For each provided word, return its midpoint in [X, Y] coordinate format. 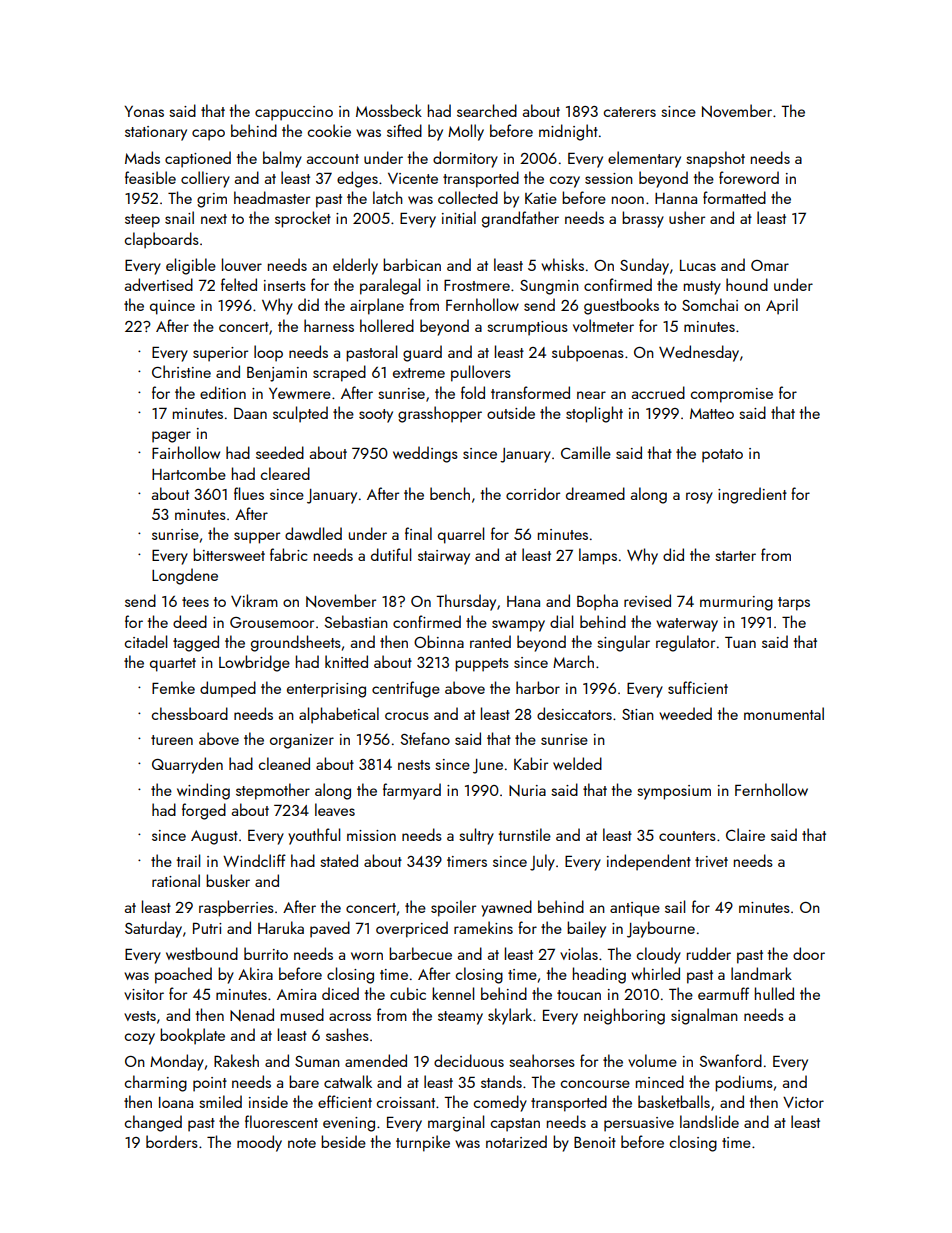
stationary [156, 133]
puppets [482, 665]
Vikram [254, 600]
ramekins [483, 927]
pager [171, 437]
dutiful [391, 554]
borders [172, 1141]
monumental [784, 713]
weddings [425, 454]
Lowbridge [254, 663]
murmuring [736, 603]
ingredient [752, 495]
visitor [144, 994]
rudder [709, 953]
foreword [749, 177]
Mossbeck [389, 110]
